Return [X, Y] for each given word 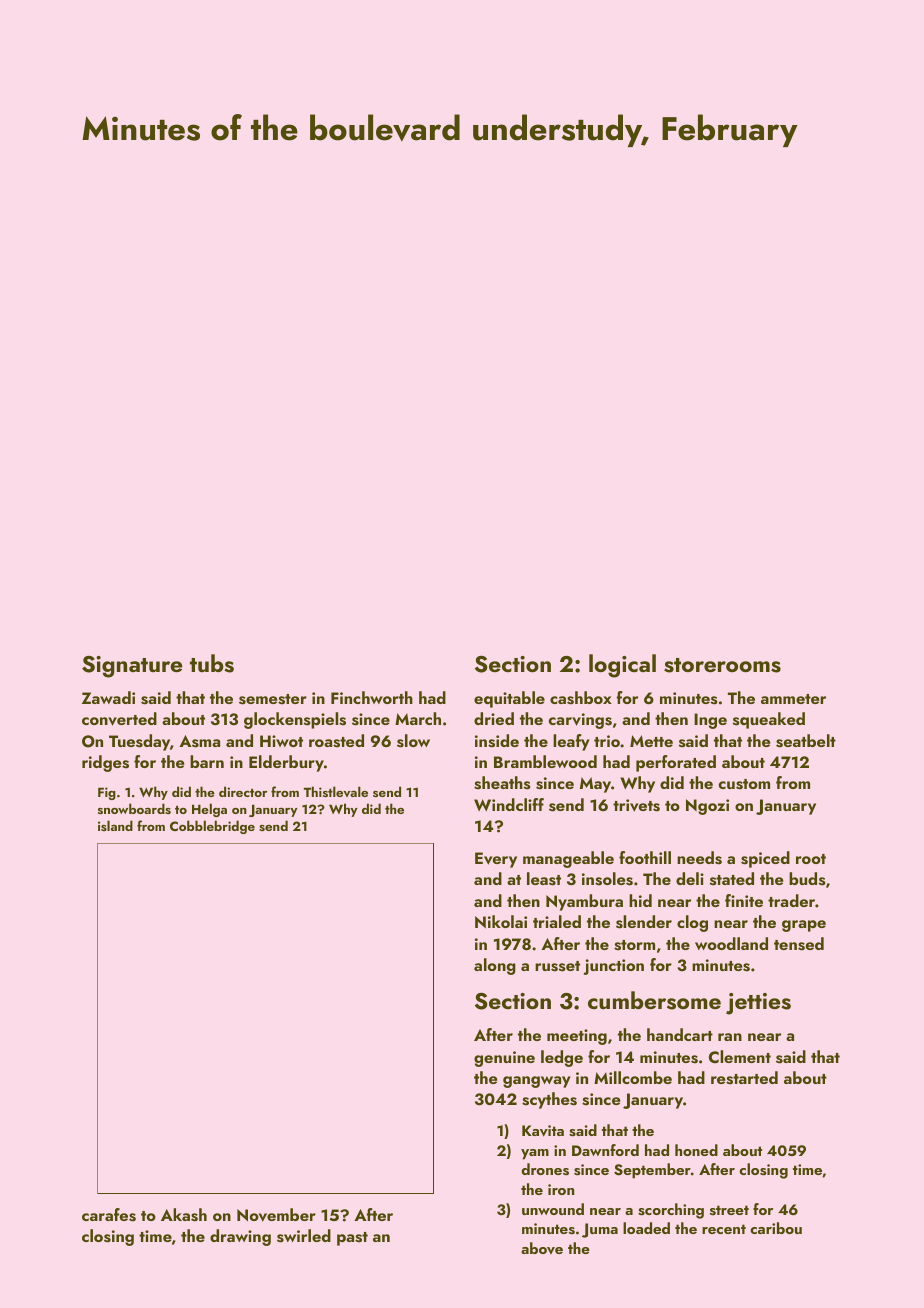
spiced [765, 859]
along [495, 966]
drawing [240, 1237]
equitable [509, 699]
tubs [212, 663]
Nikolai [501, 921]
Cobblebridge [212, 827]
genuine [504, 1059]
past [352, 1239]
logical [622, 666]
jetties [758, 1004]
